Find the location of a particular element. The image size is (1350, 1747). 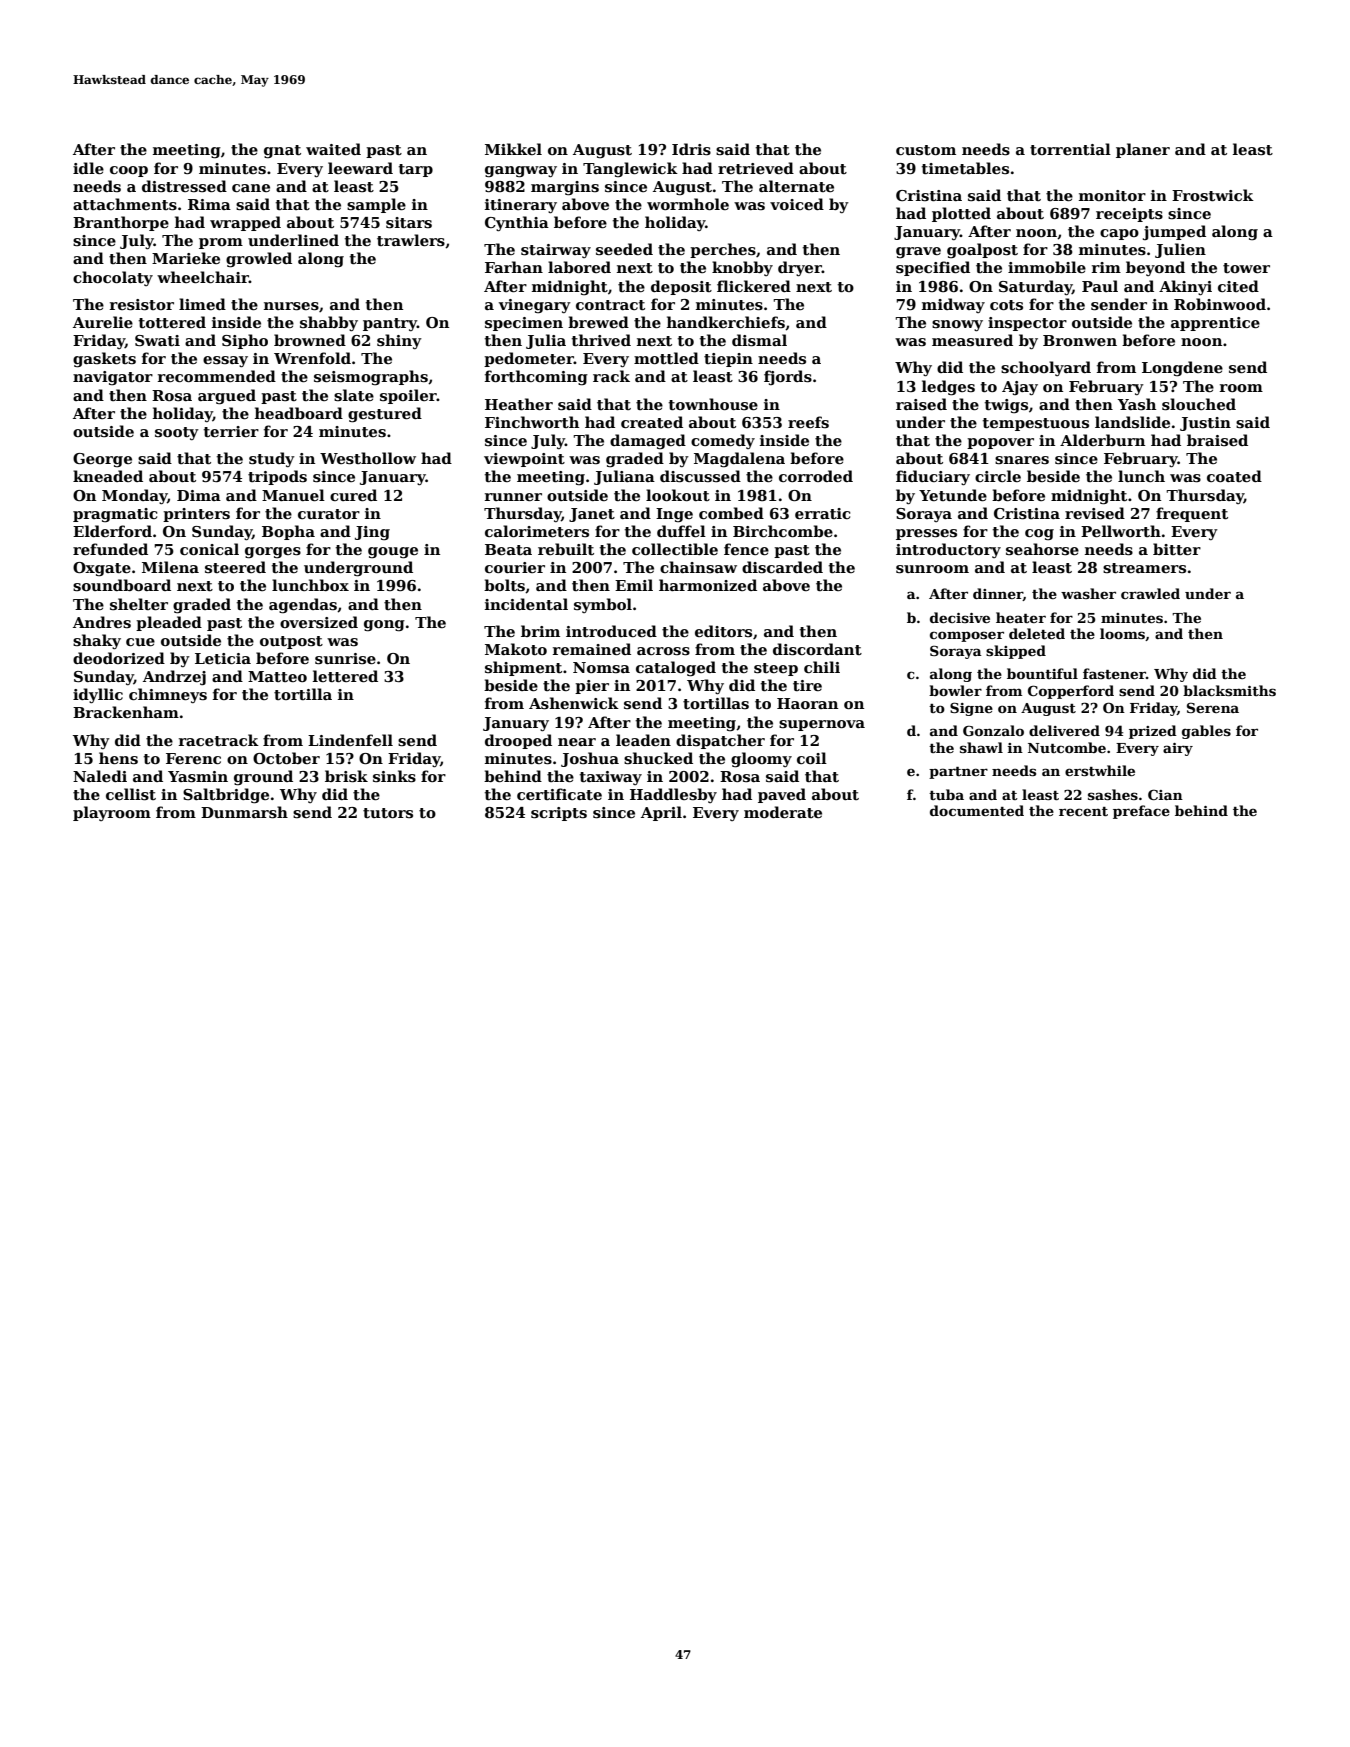

Frostwick is located at coordinates (1213, 195).
